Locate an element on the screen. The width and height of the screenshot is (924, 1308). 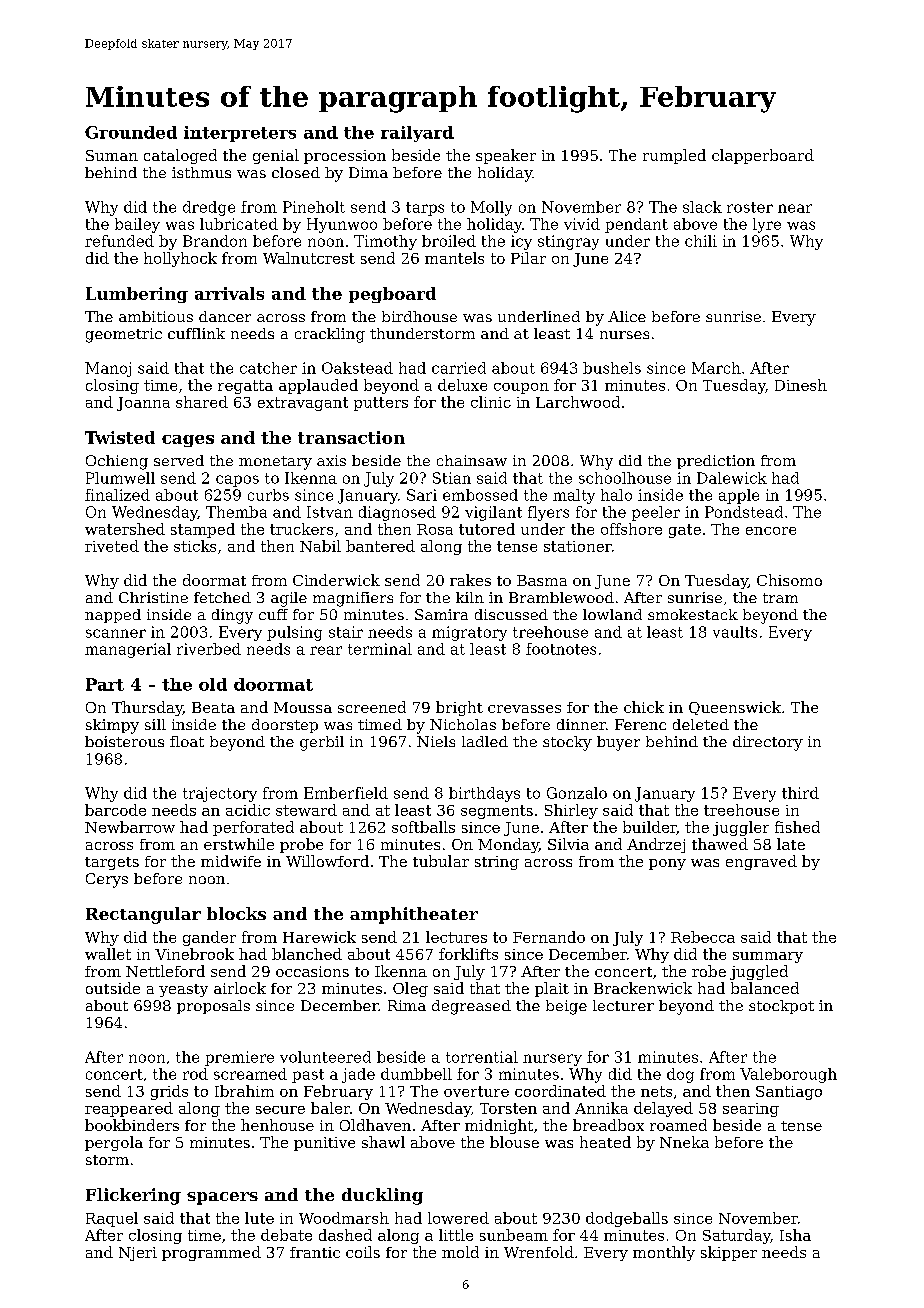
Alice is located at coordinates (627, 316).
